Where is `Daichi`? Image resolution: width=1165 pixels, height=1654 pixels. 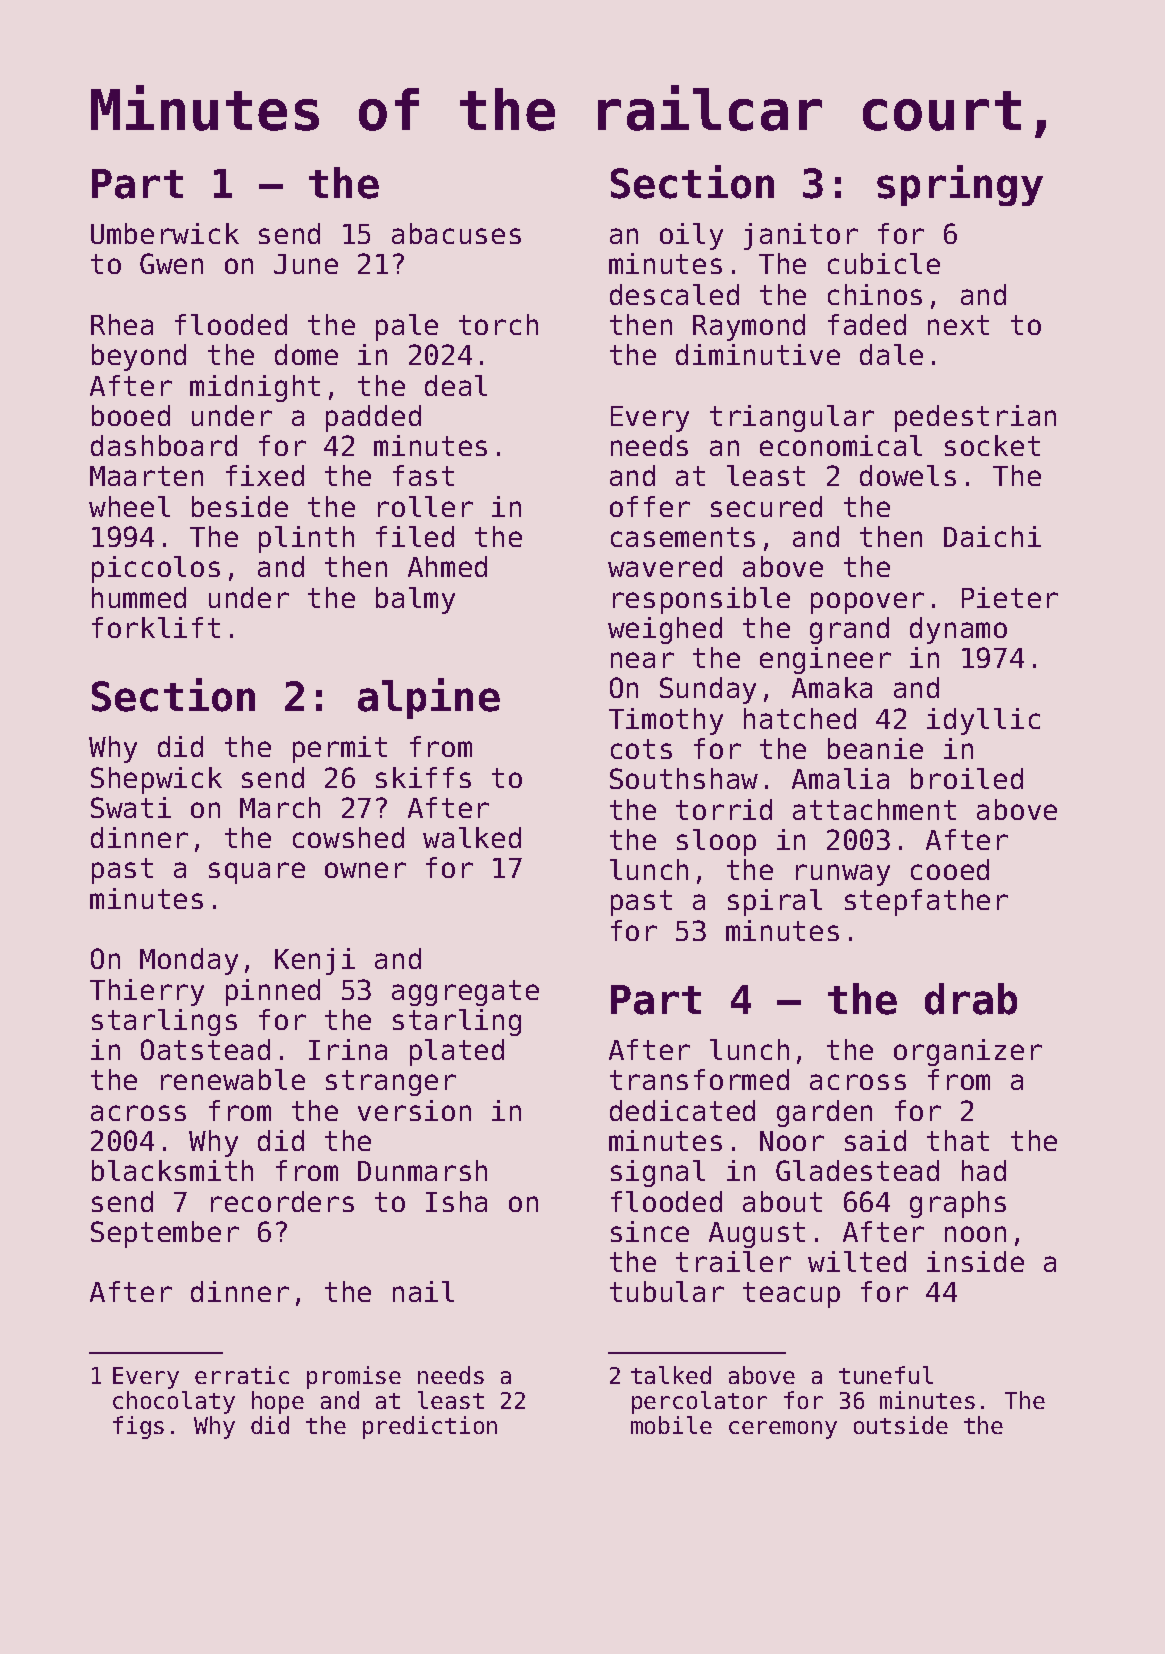
Daichi is located at coordinates (992, 536).
